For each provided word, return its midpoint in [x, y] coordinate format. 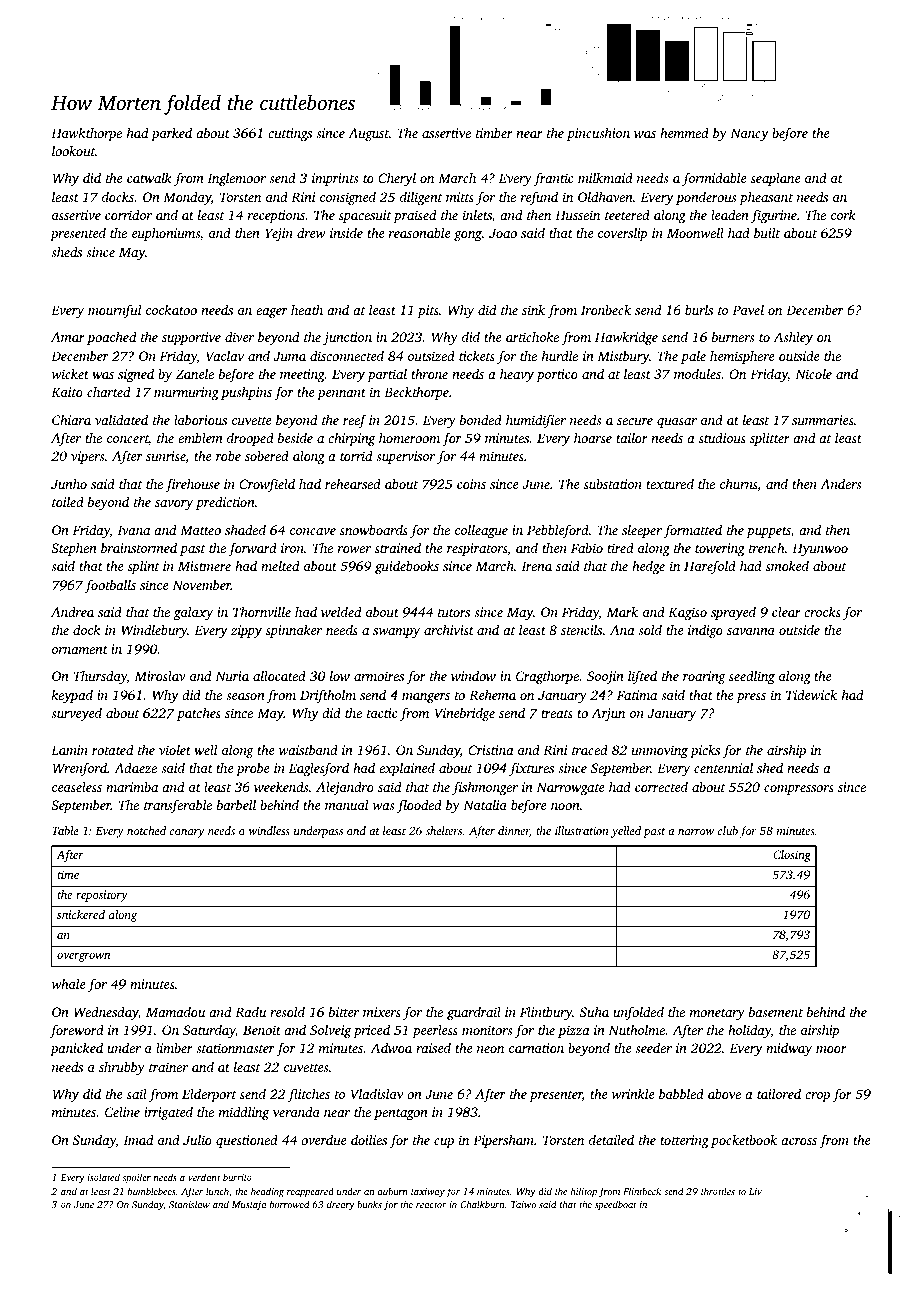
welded [341, 612]
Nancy [749, 134]
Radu [250, 1012]
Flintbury [546, 1013]
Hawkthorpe [86, 134]
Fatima [637, 695]
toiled [68, 501]
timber [494, 133]
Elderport [209, 1095]
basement [776, 1012]
